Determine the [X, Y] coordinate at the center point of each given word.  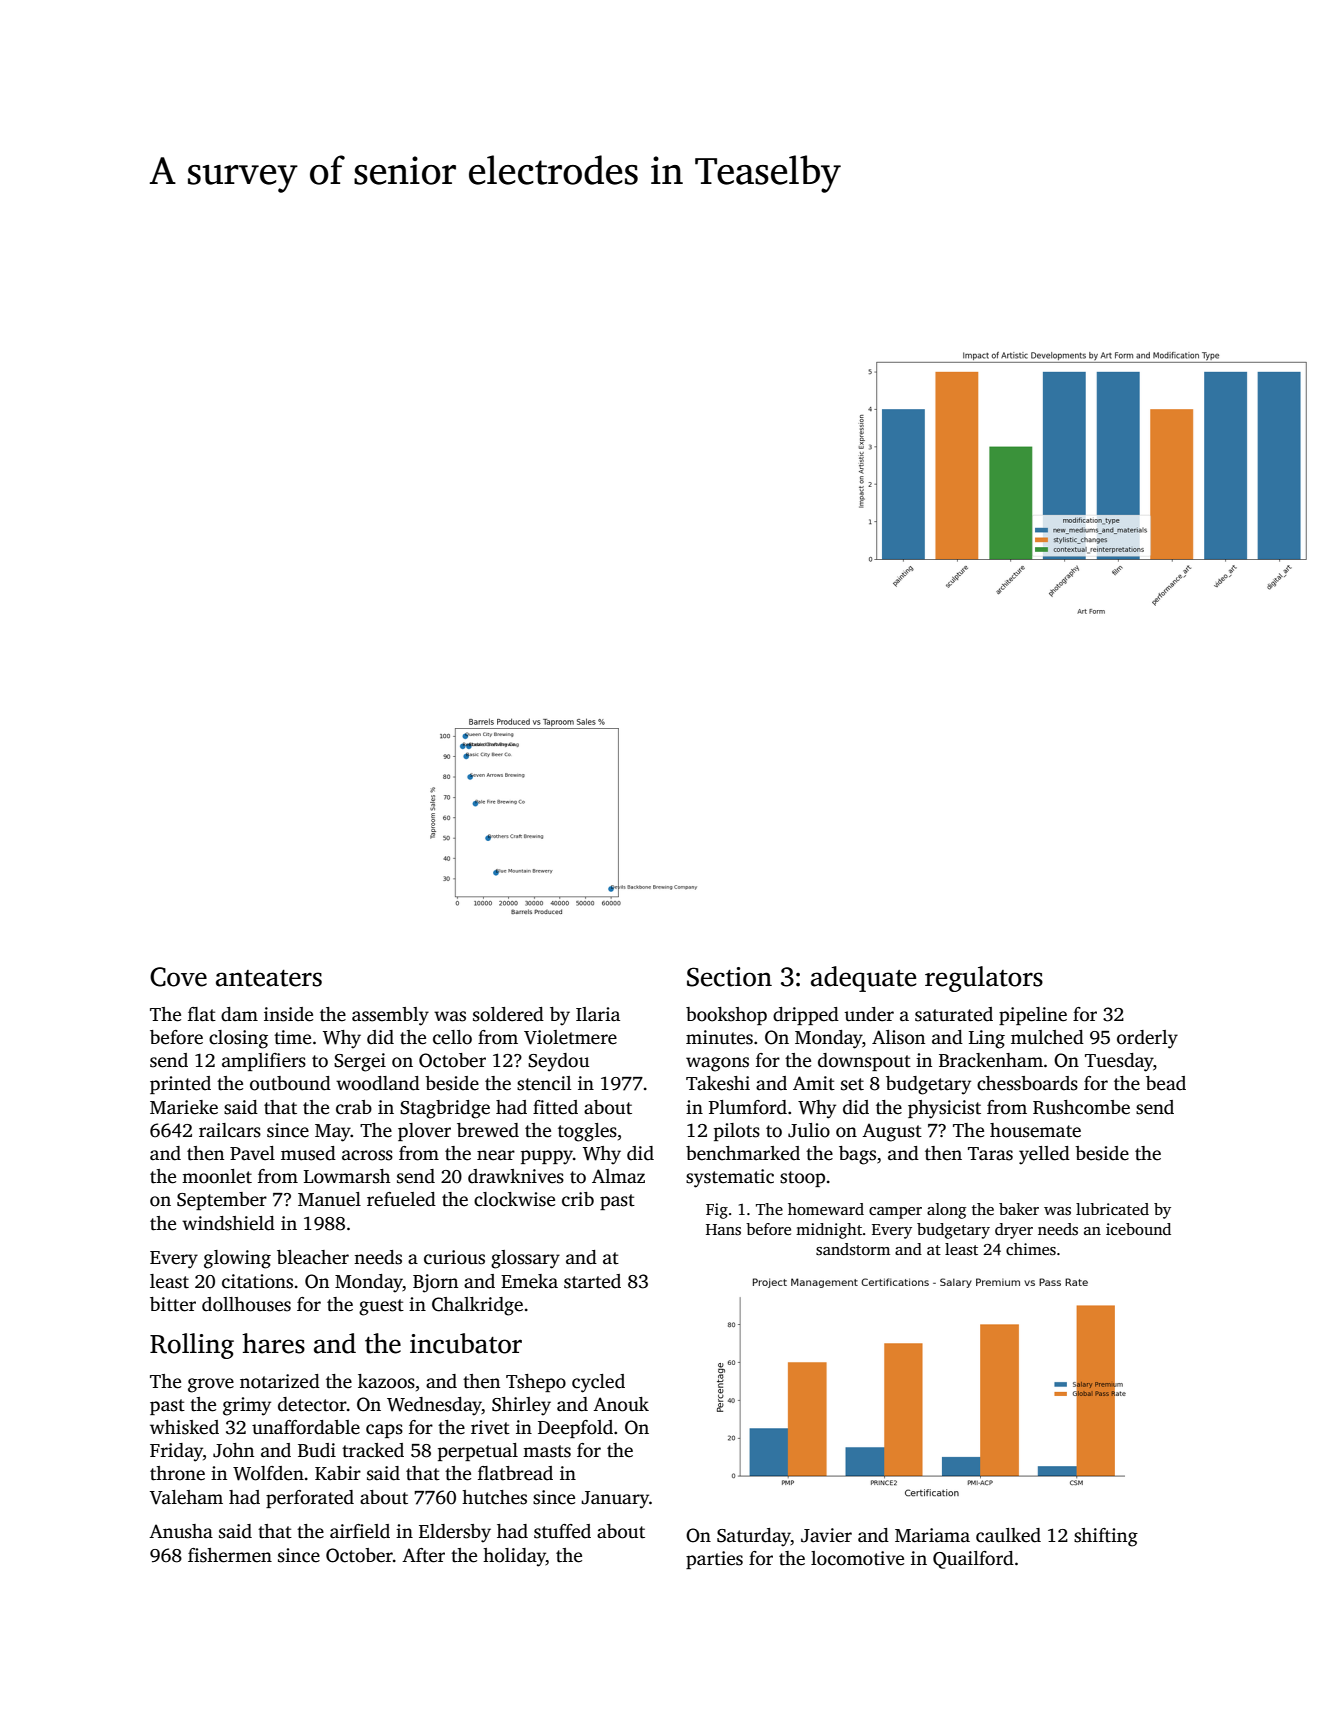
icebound [1138, 1229]
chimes [1031, 1249]
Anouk [621, 1404]
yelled [1044, 1155]
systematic [730, 1178]
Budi [317, 1450]
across [367, 1155]
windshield [228, 1223]
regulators [984, 979]
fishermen [230, 1555]
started [592, 1281]
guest [381, 1307]
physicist [944, 1109]
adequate [863, 979]
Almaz [618, 1176]
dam [239, 1014]
